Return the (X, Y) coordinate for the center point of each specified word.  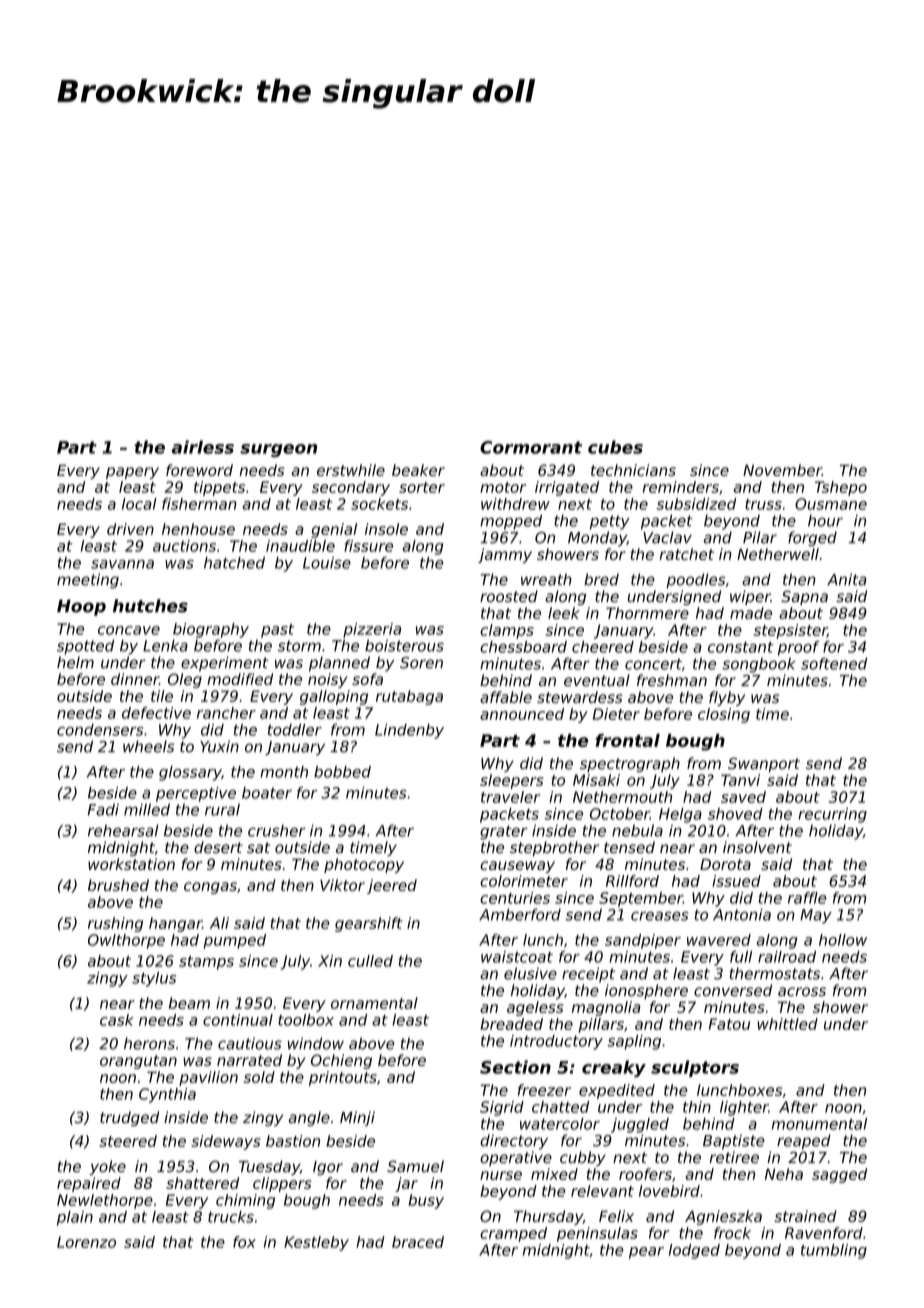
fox (244, 1242)
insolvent (757, 847)
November (782, 470)
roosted (509, 596)
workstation (131, 864)
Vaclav (667, 537)
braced (418, 1242)
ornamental (374, 1003)
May (816, 916)
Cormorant (531, 447)
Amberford (520, 914)
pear (646, 1253)
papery (132, 473)
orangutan (138, 1062)
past (277, 631)
